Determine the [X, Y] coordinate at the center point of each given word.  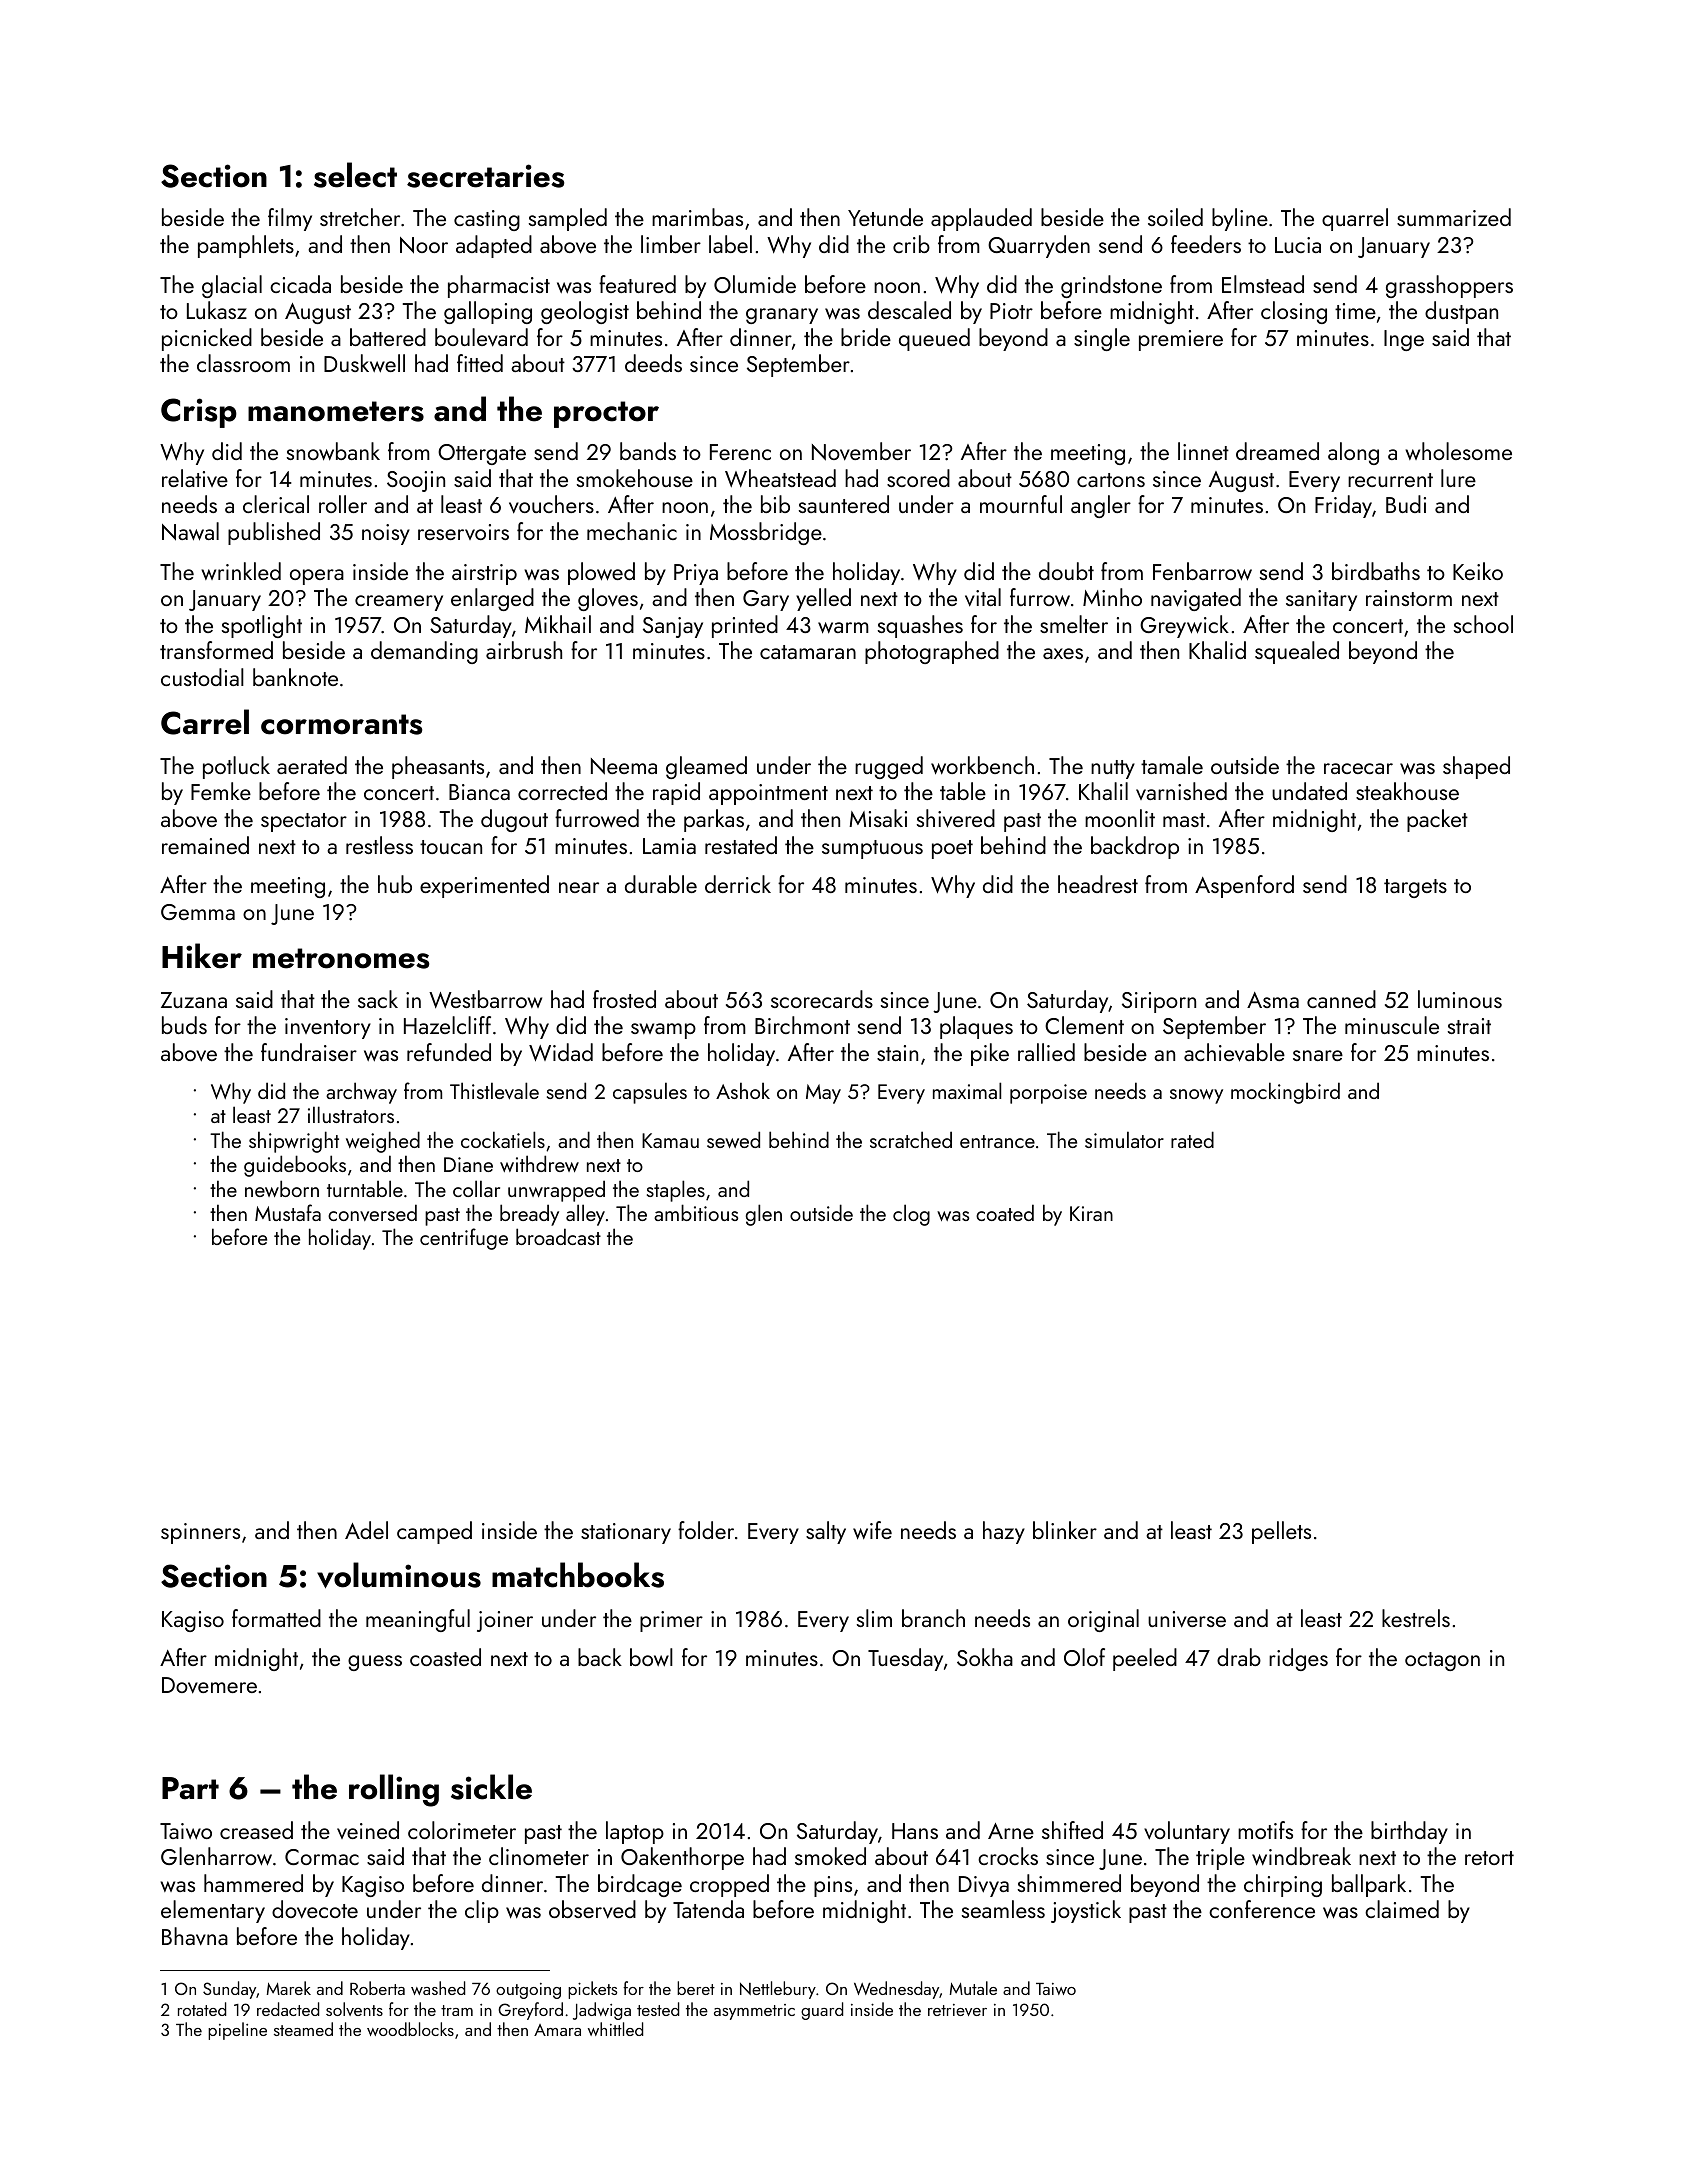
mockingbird [1285, 1093]
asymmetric [754, 2012]
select [355, 175]
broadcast [558, 1236]
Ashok [743, 1090]
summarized [1454, 217]
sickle [491, 1787]
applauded [981, 219]
